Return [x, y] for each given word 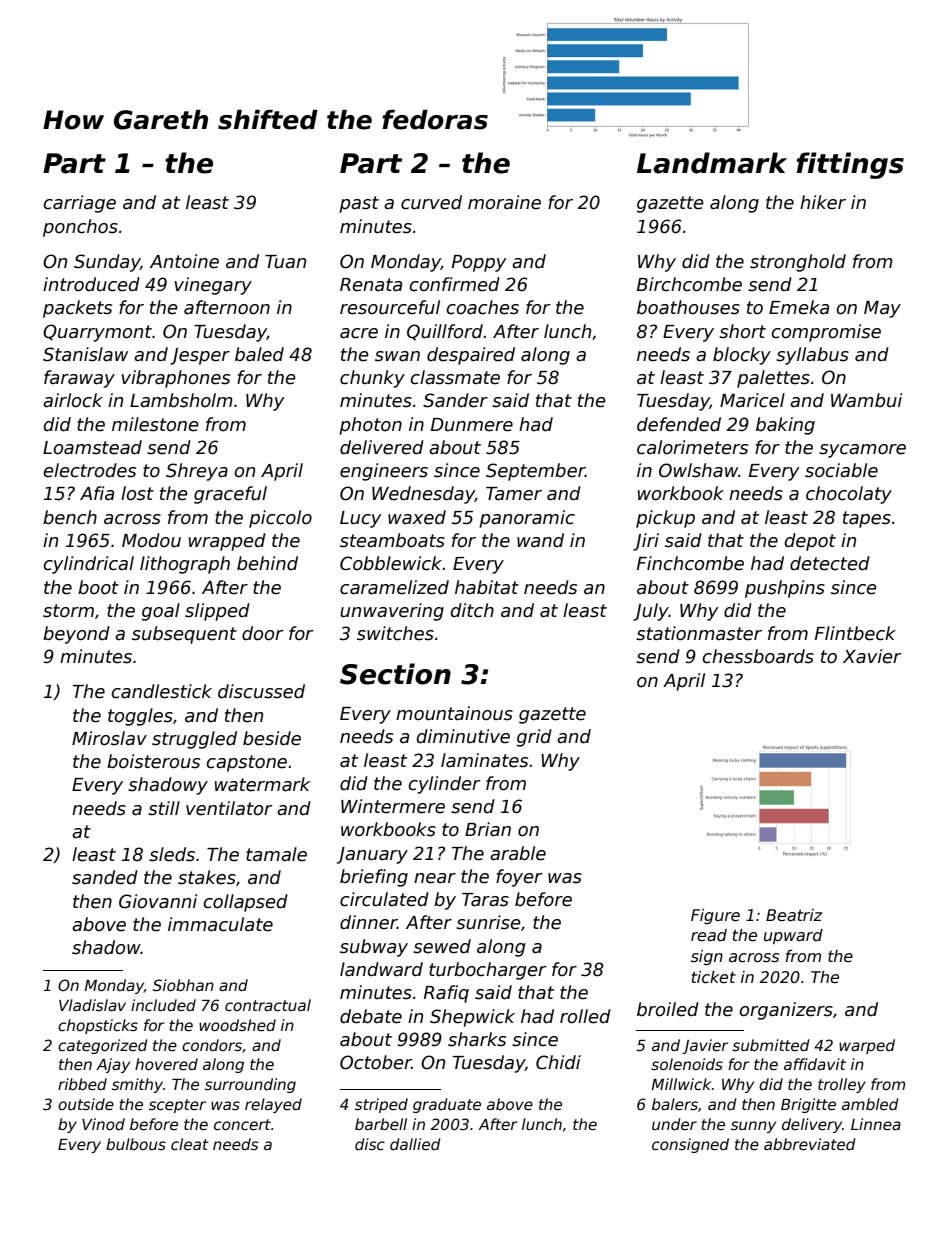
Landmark [712, 163]
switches [395, 633]
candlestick [161, 691]
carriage [79, 204]
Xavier [872, 656]
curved [431, 202]
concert [242, 1124]
